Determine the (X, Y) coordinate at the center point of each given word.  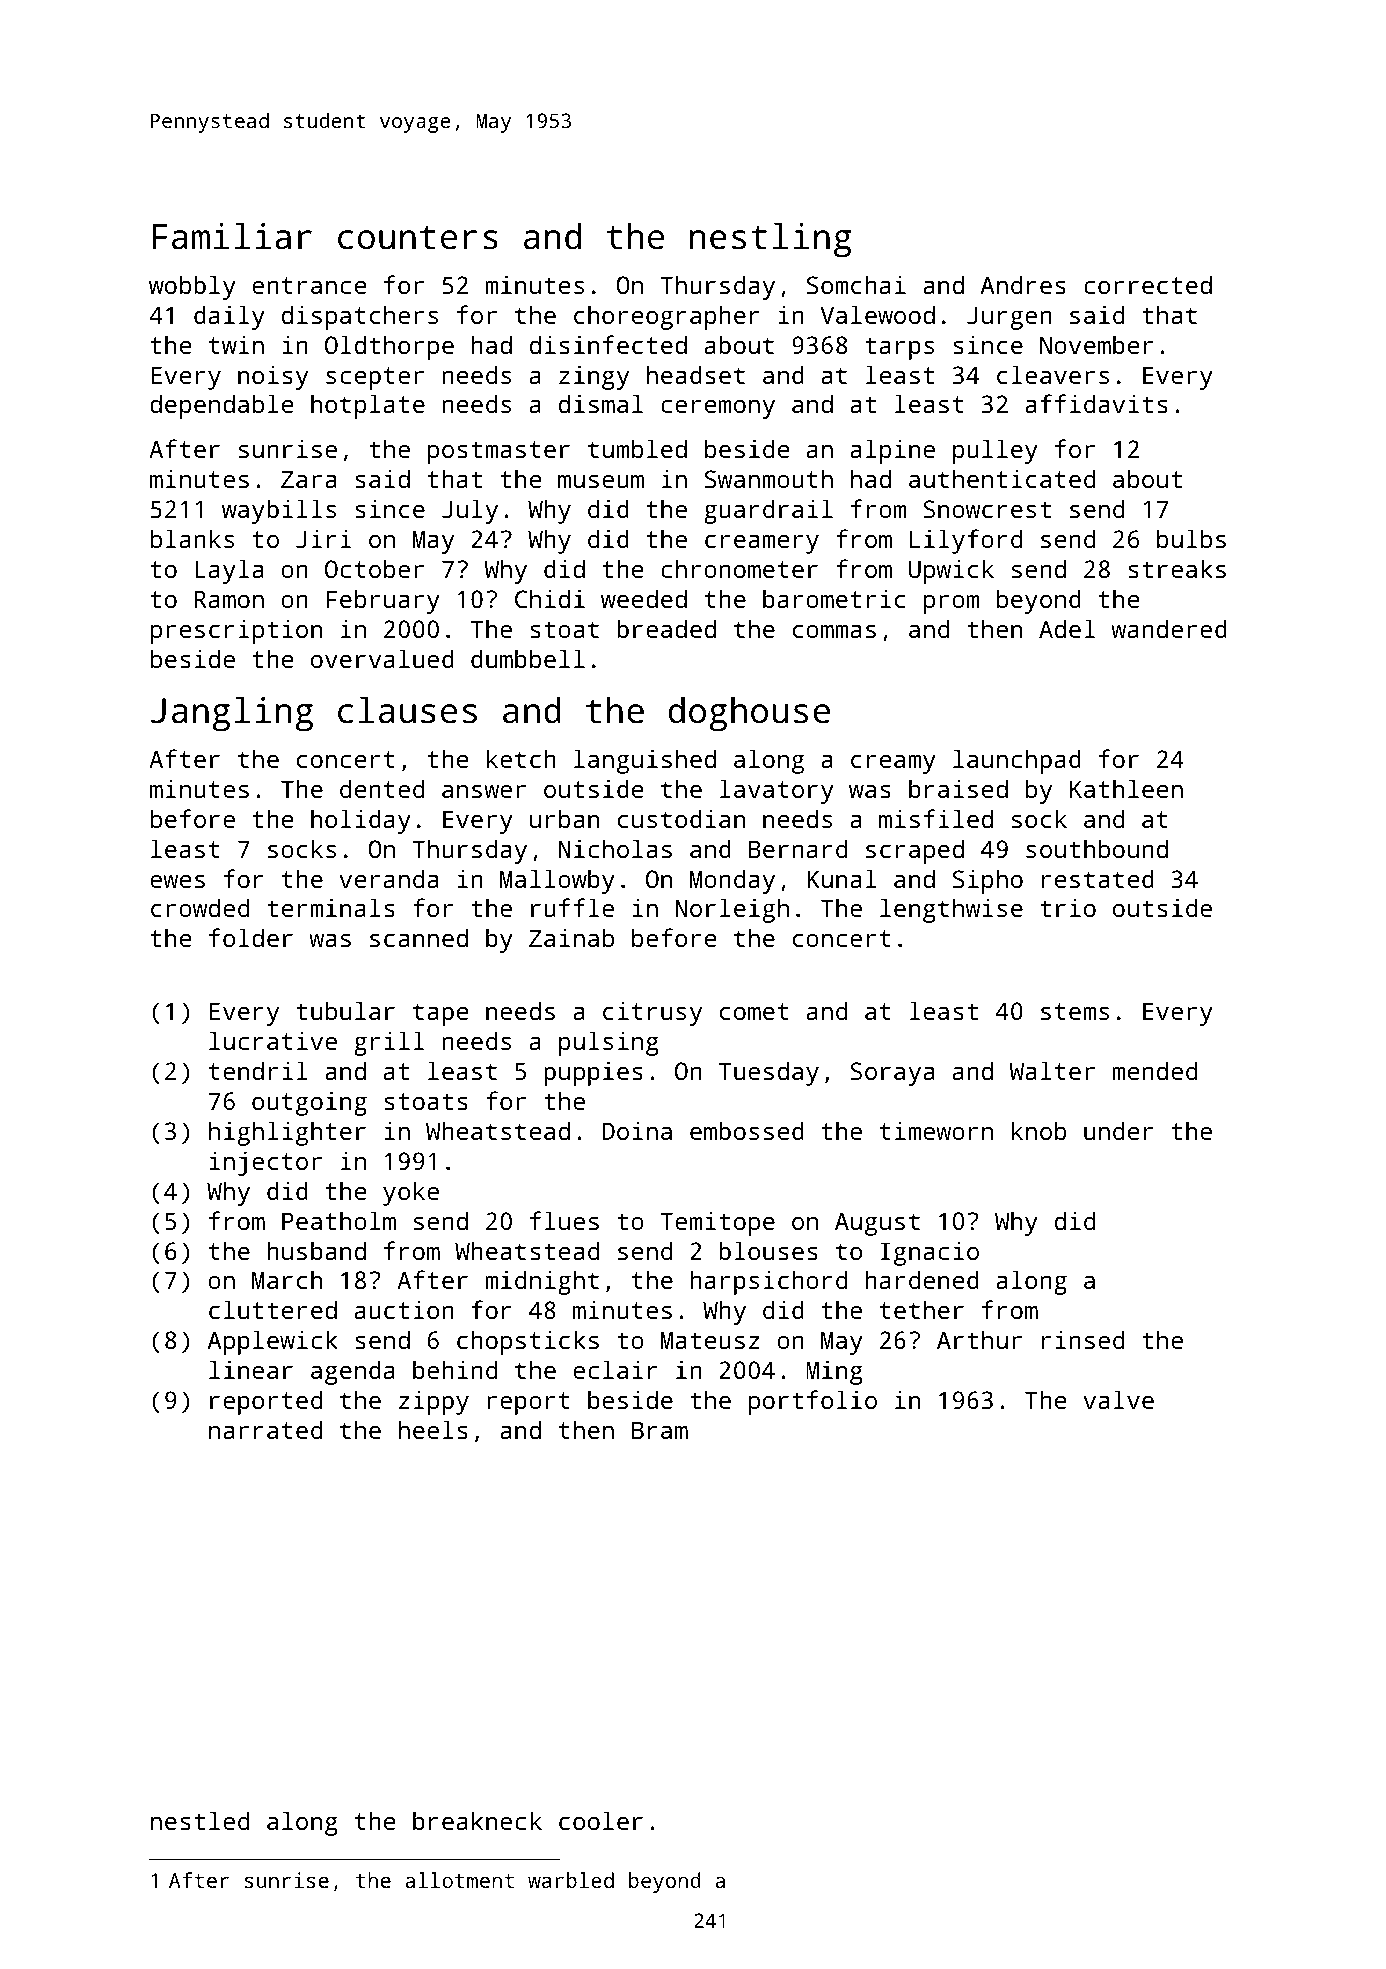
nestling (770, 240)
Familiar (232, 236)
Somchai (856, 284)
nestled (200, 1820)
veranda (388, 878)
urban (564, 818)
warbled (571, 1880)
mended (1154, 1070)
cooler (601, 1820)
